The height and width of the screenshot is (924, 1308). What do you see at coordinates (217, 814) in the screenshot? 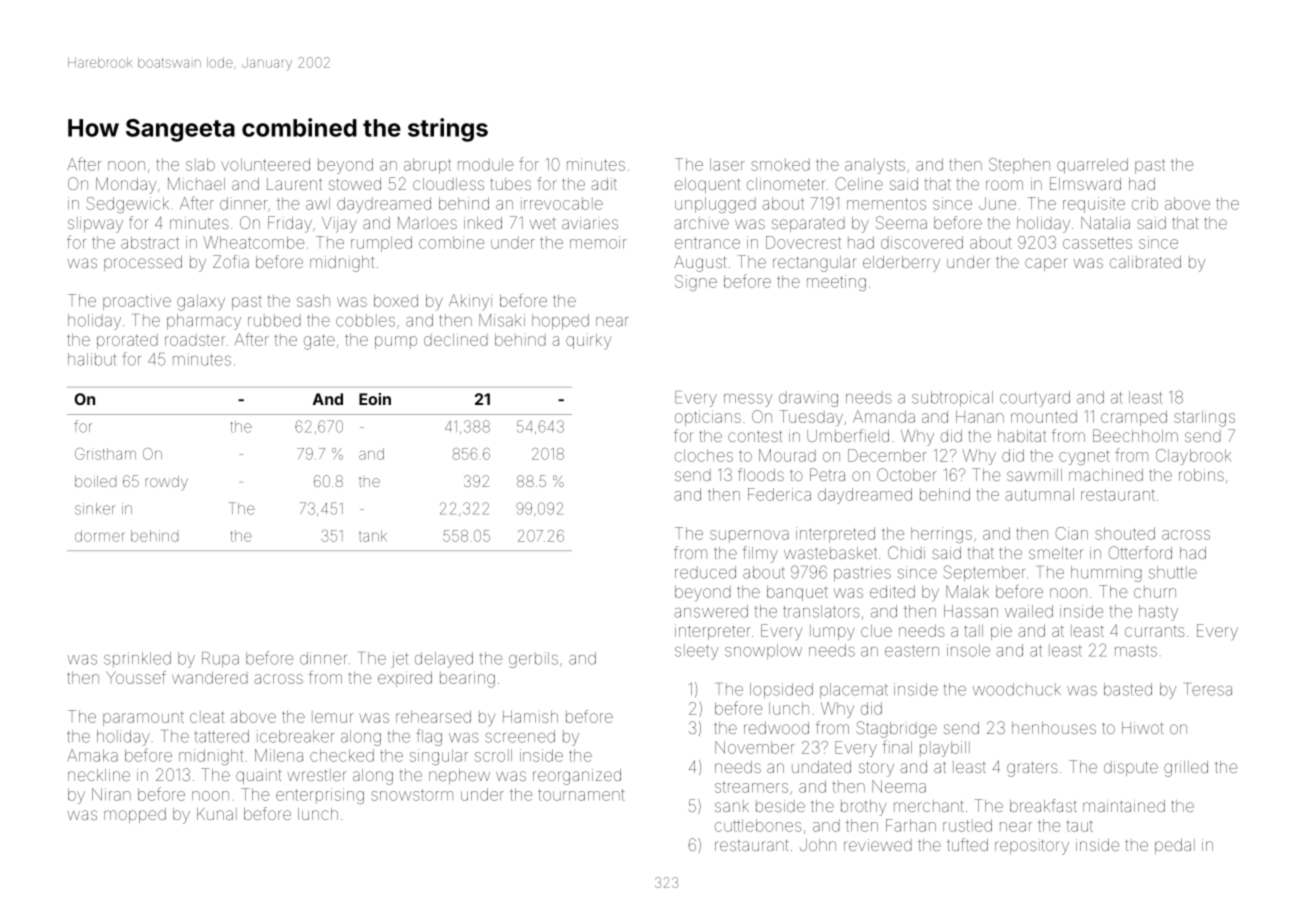
I see `Kunal` at bounding box center [217, 814].
